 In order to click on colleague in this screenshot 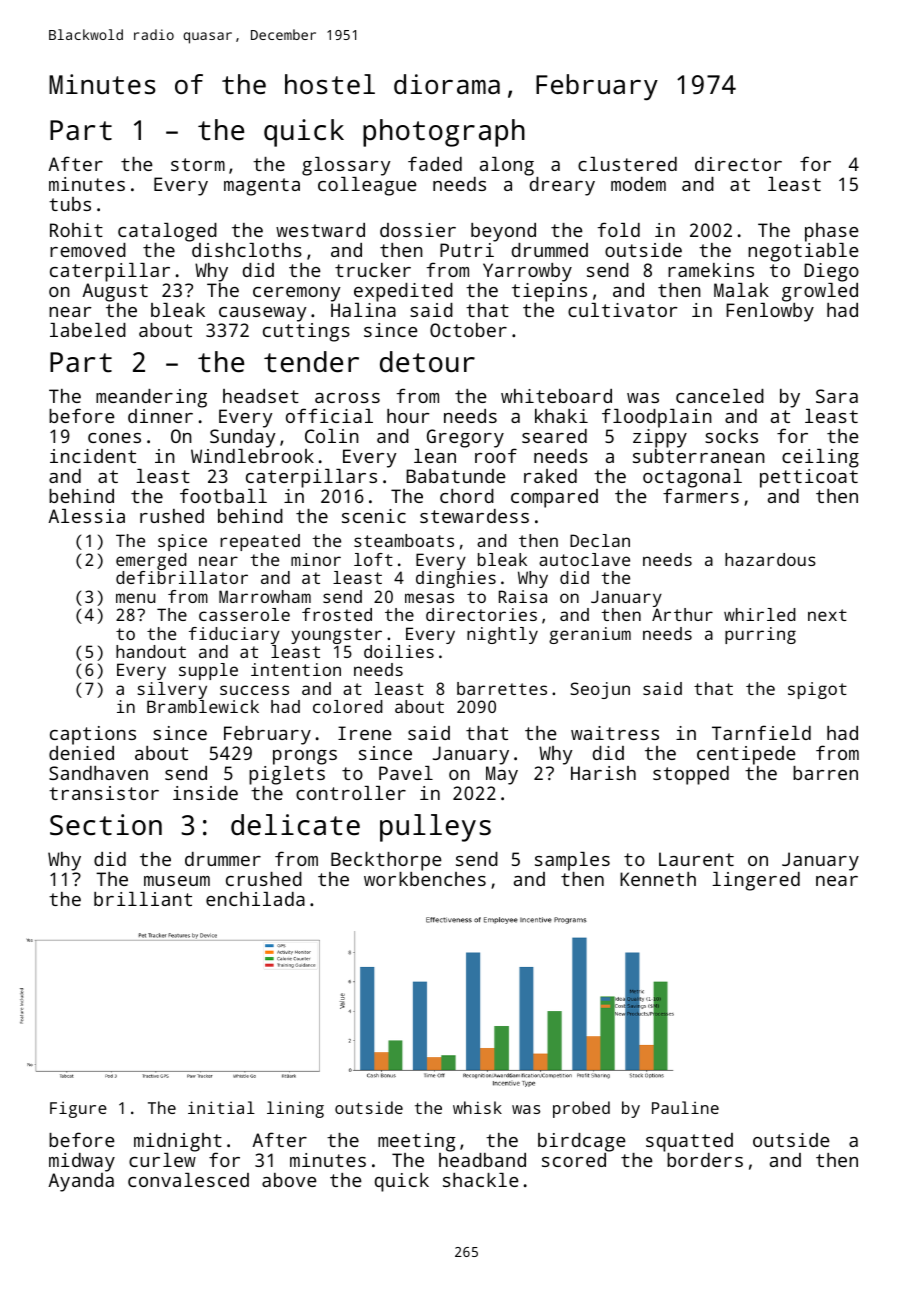, I will do `click(367, 186)`.
